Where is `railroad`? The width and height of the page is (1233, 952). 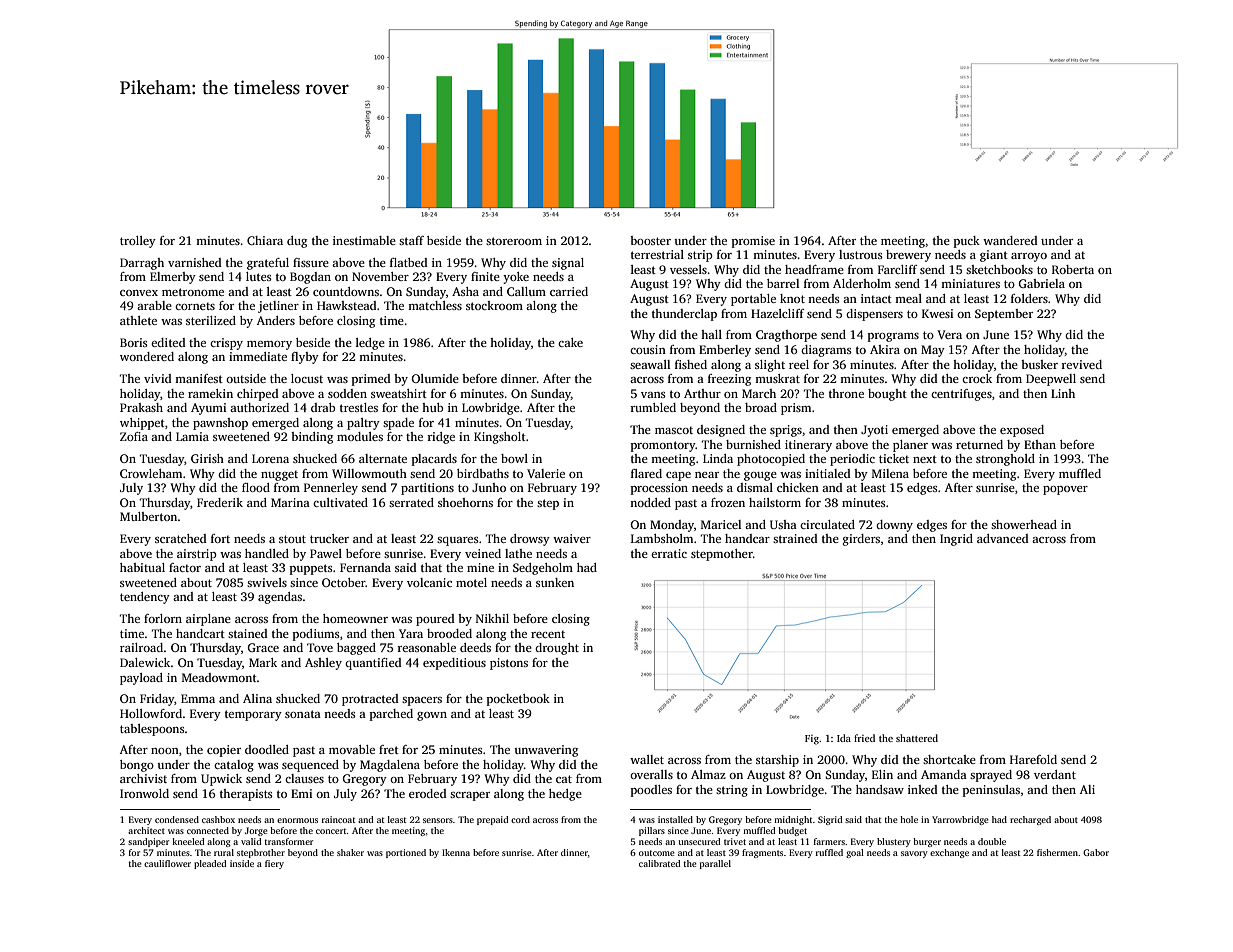
railroad is located at coordinates (141, 647).
